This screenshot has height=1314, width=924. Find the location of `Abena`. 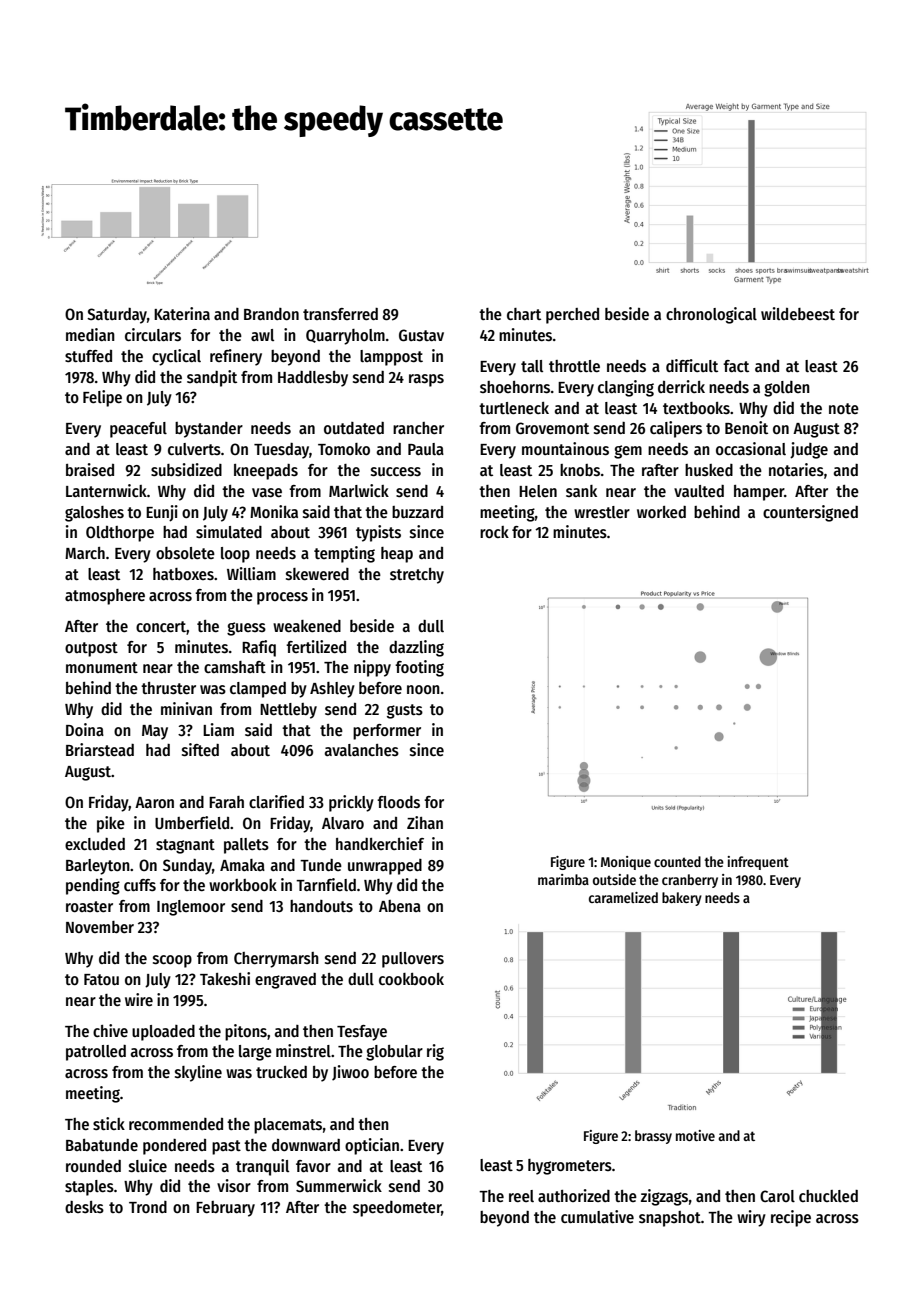

Abena is located at coordinates (400, 906).
